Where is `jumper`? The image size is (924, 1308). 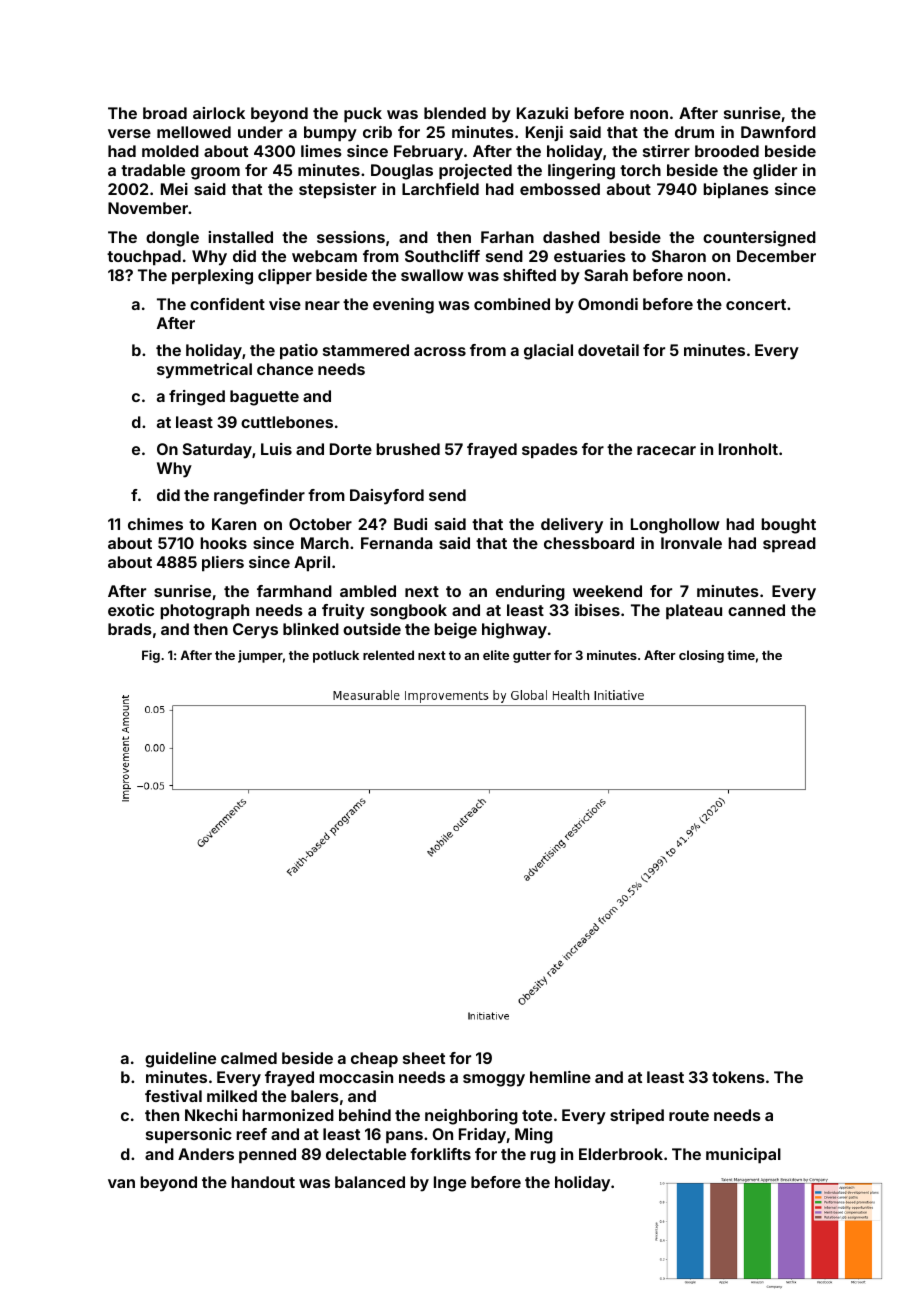
jumper is located at coordinates (260, 656).
